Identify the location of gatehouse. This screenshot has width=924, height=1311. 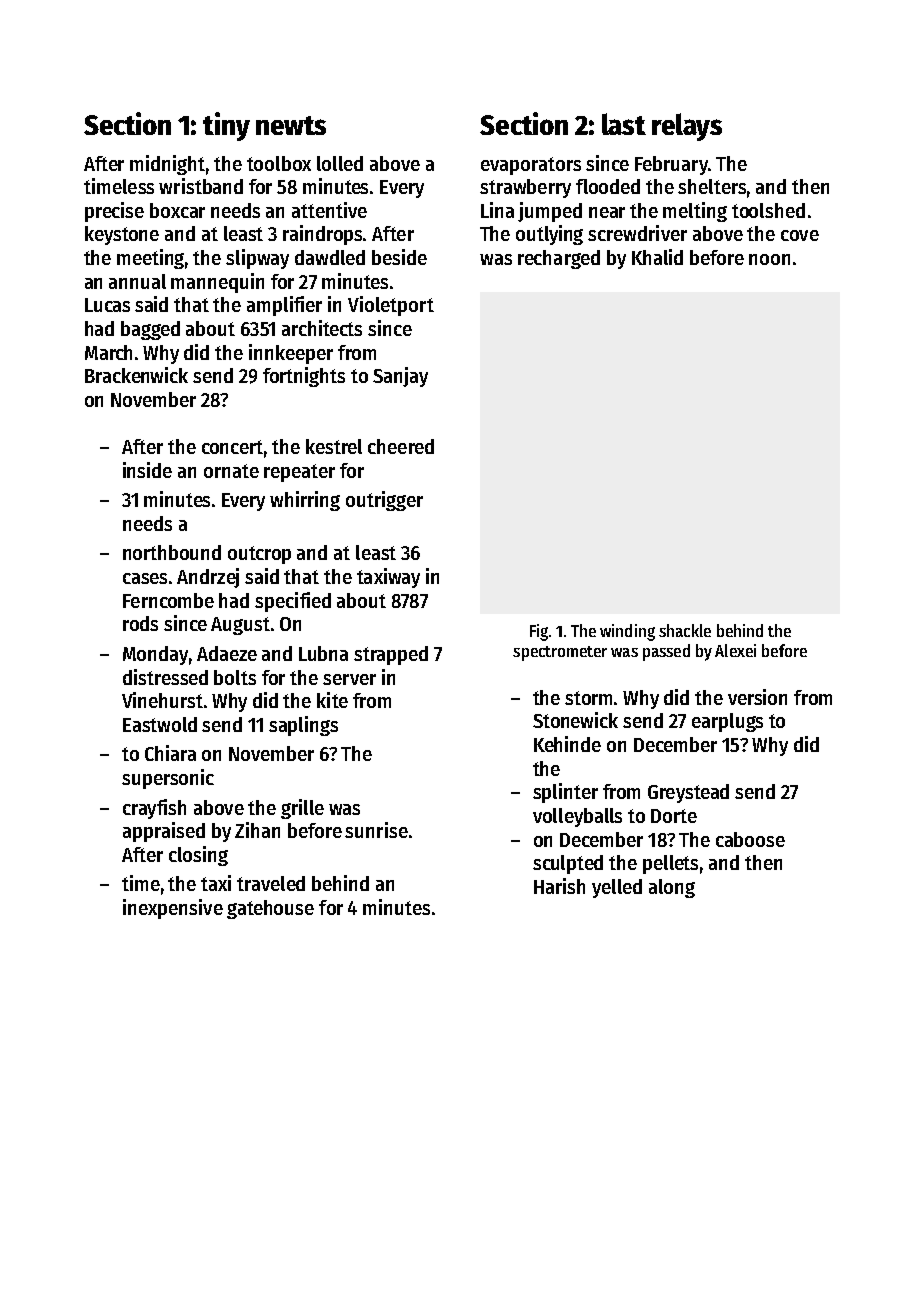
(270, 909).
